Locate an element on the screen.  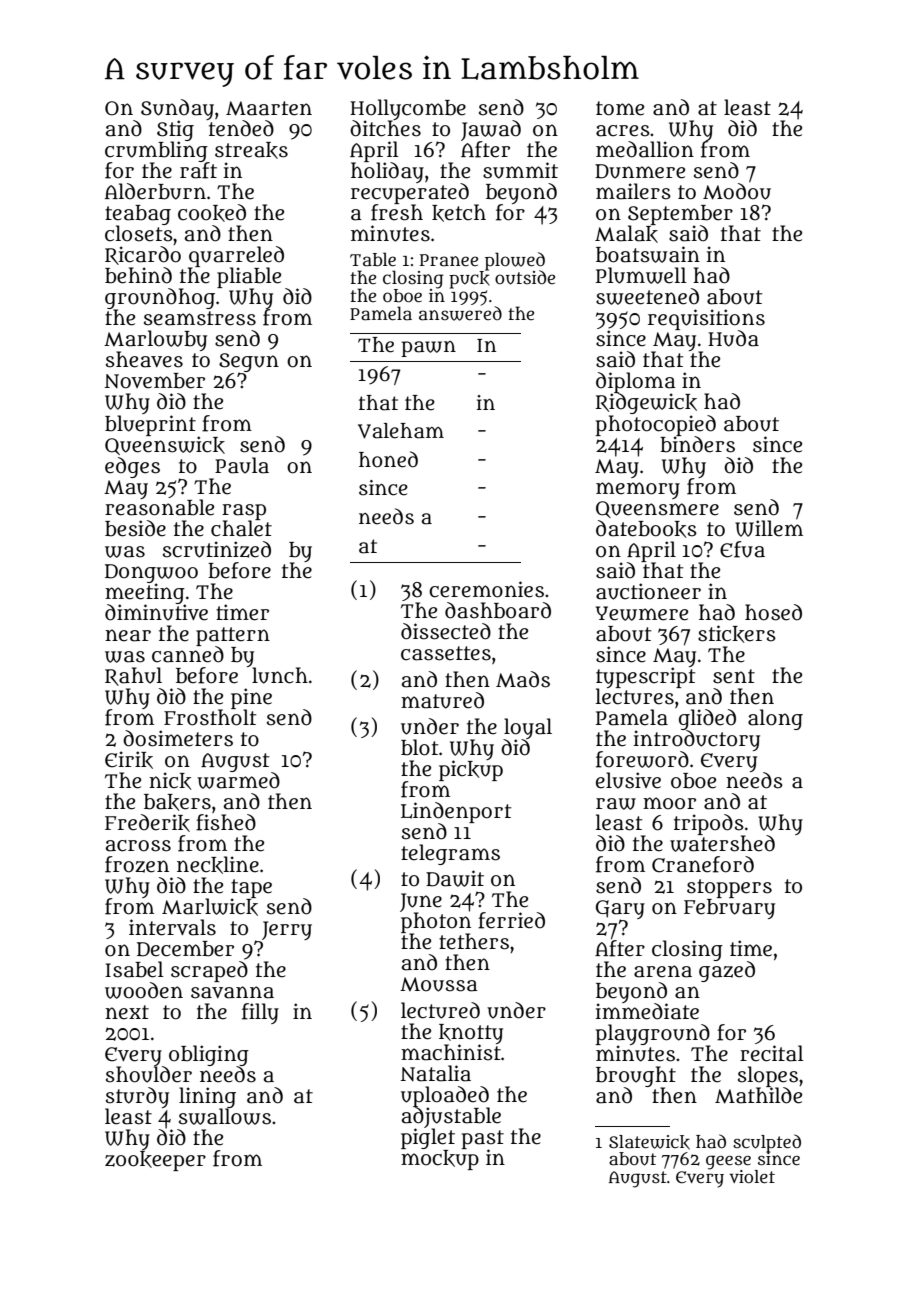
acres is located at coordinates (623, 131).
